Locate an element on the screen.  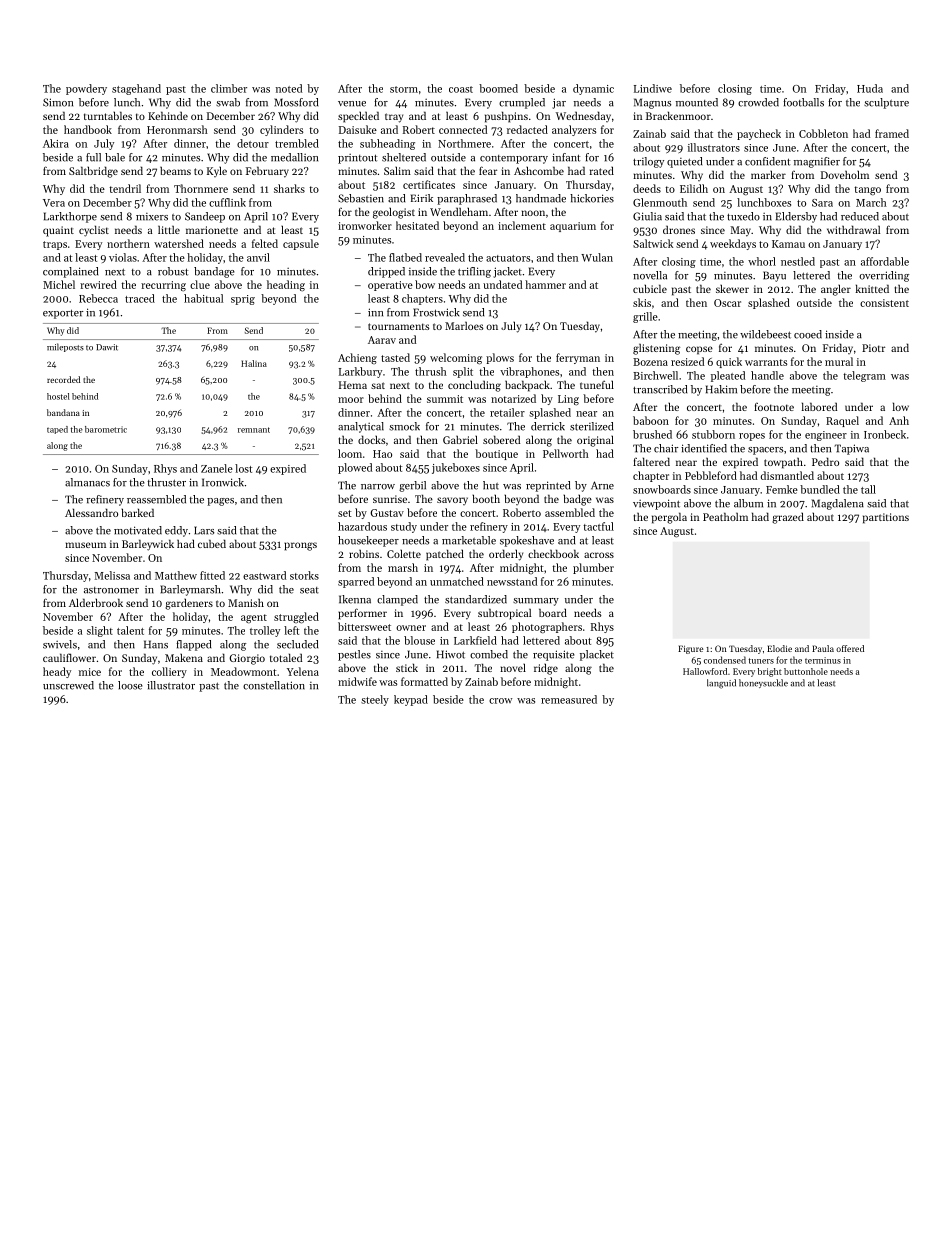
Huda is located at coordinates (870, 88).
